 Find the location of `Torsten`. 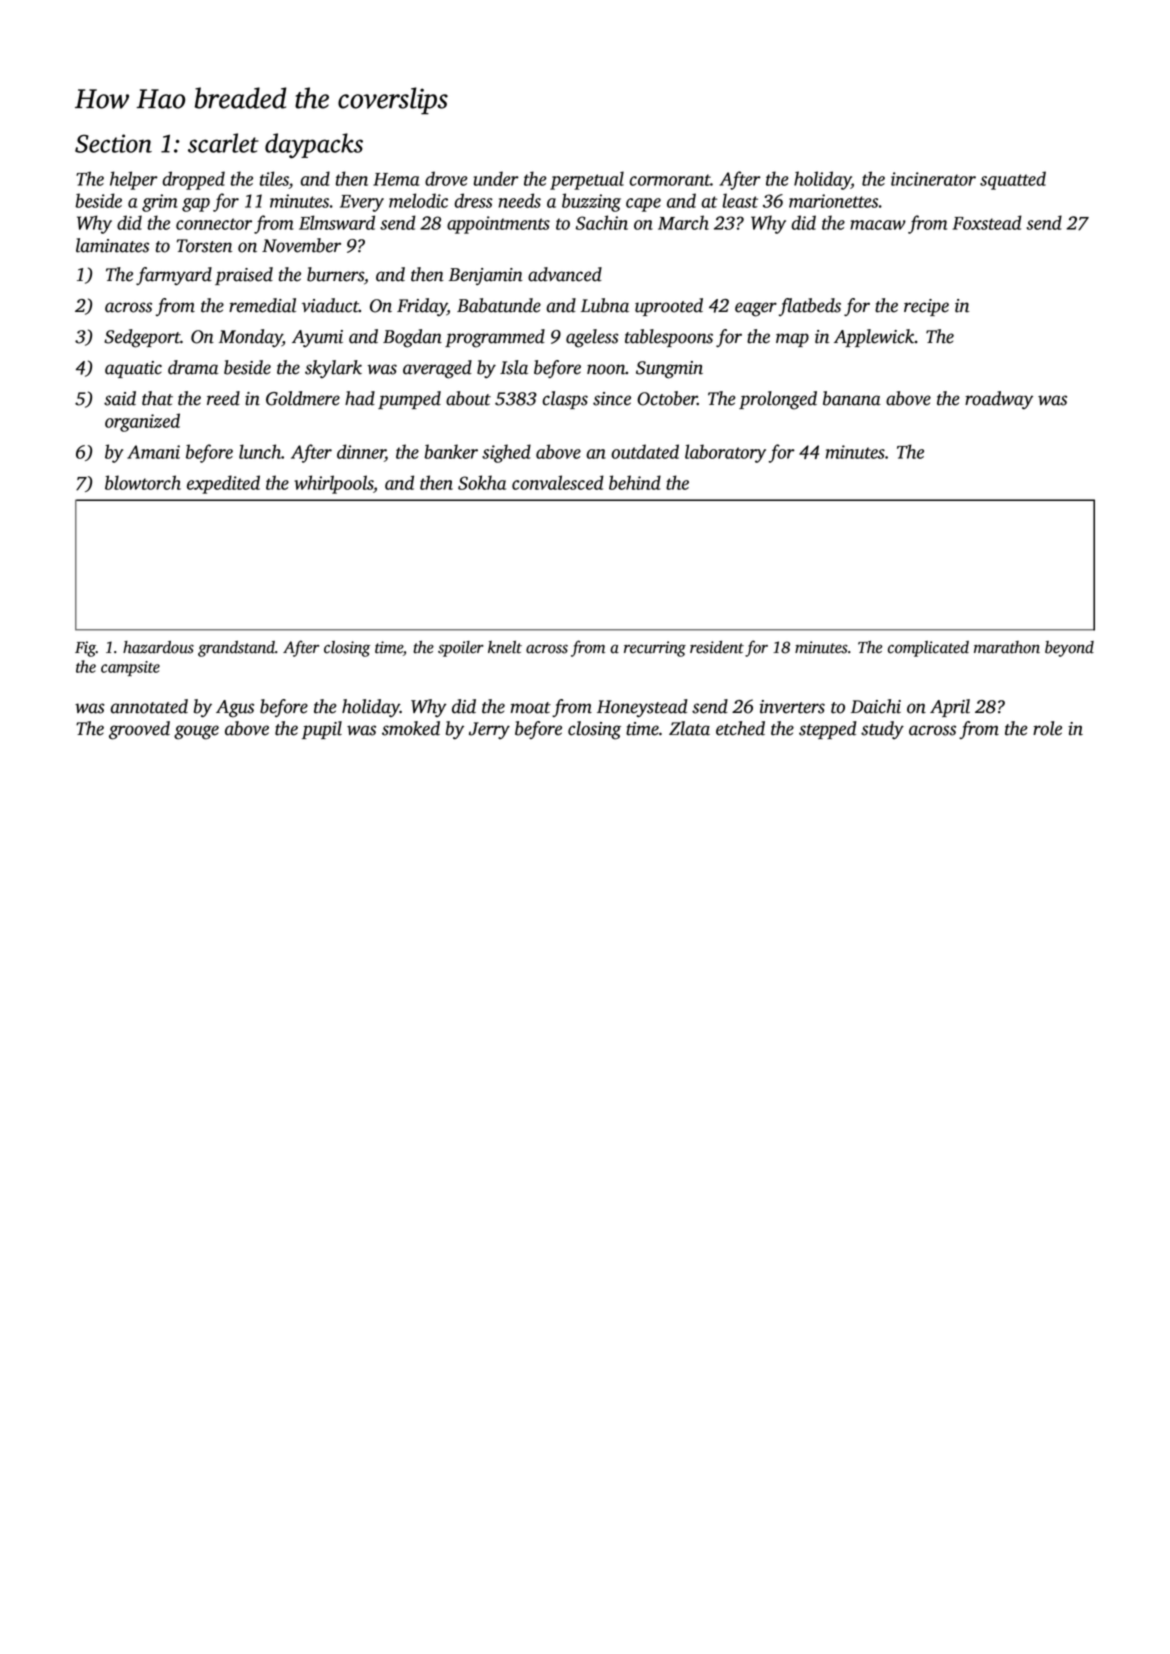

Torsten is located at coordinates (204, 246).
